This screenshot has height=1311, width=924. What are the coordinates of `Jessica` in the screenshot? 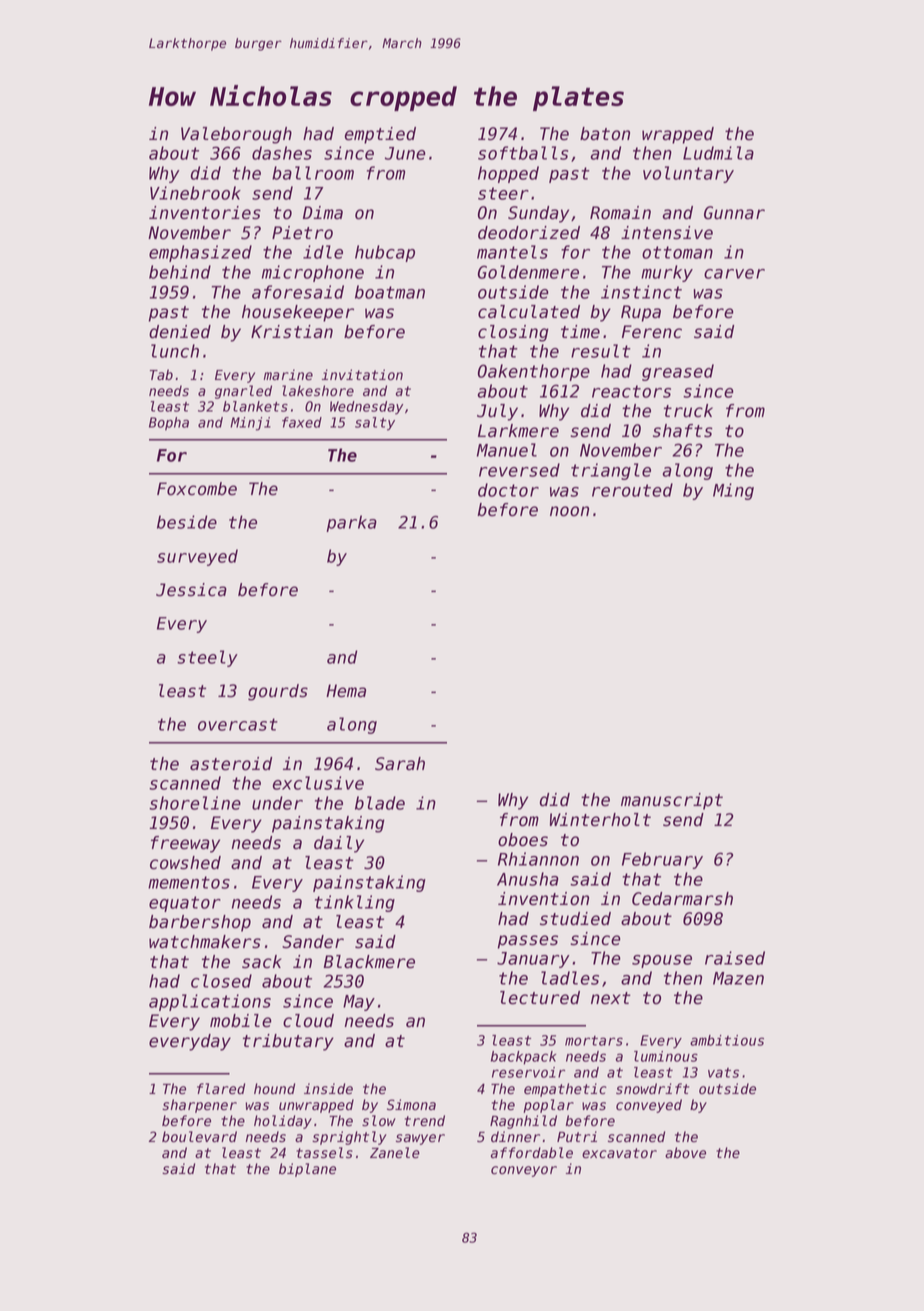 It's located at (191, 590).
